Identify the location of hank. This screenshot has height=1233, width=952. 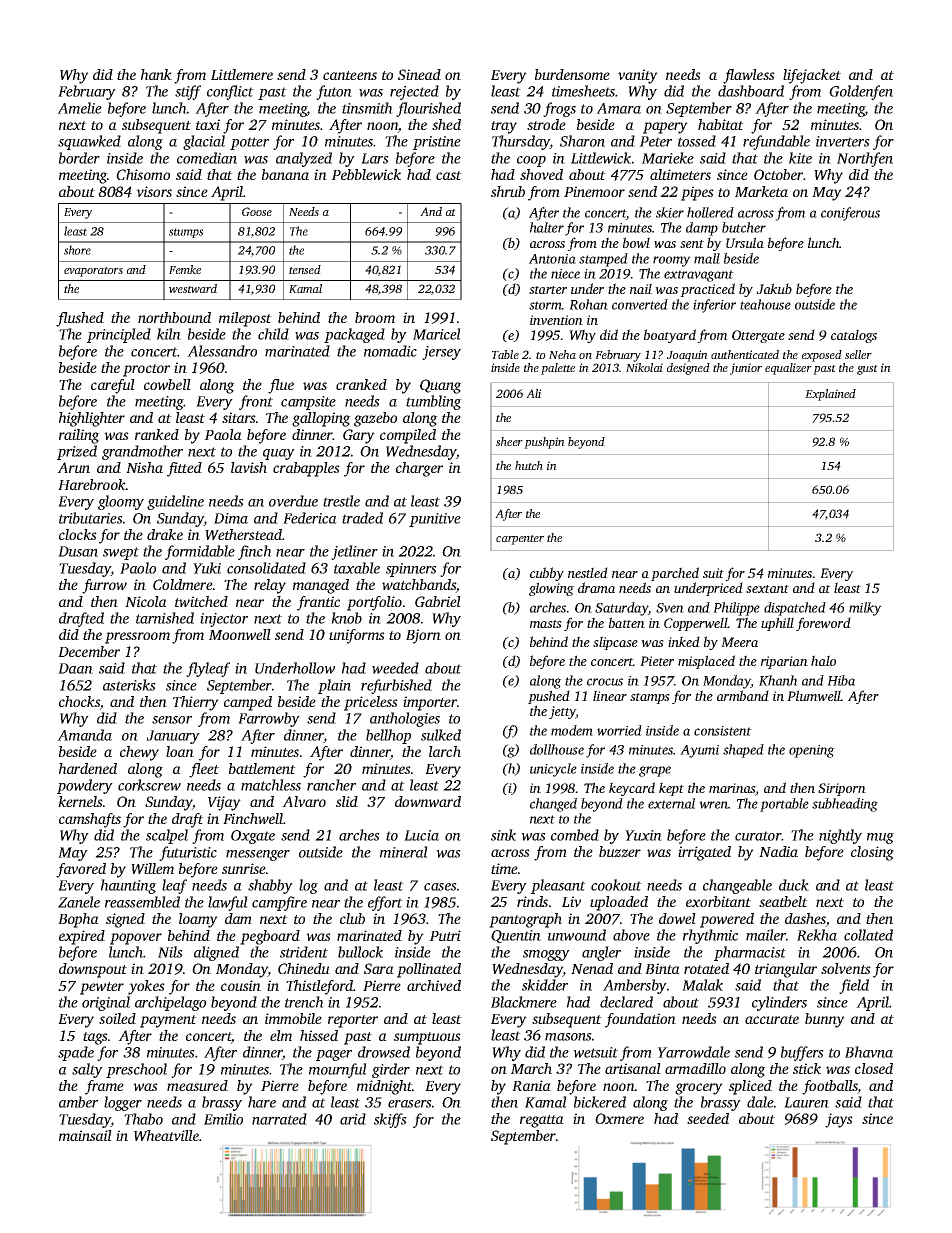
(156, 74).
